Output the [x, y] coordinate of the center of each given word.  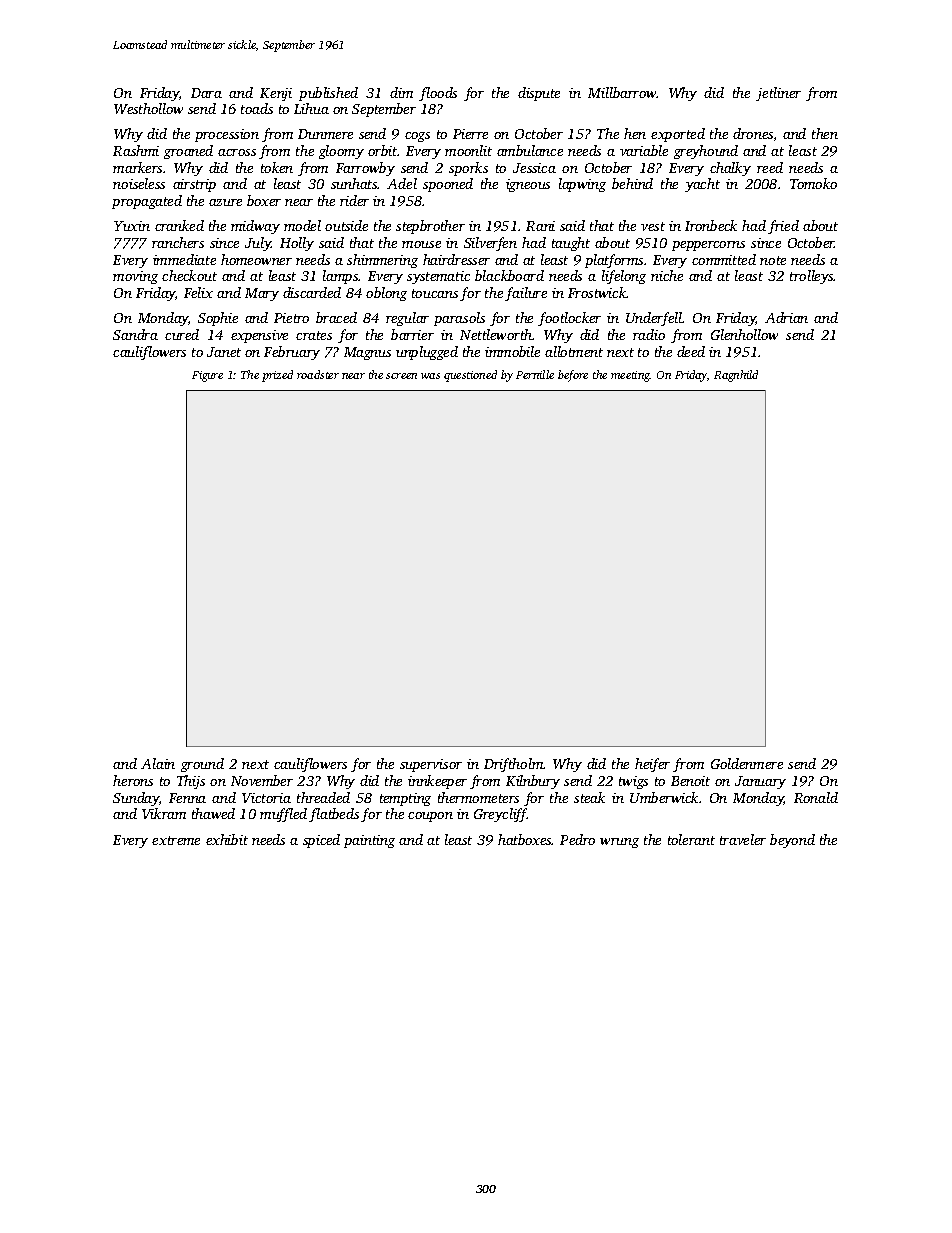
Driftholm [514, 765]
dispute [539, 94]
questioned [470, 376]
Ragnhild [736, 376]
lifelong [624, 277]
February [292, 353]
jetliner [778, 94]
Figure [207, 376]
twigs [633, 782]
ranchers [178, 242]
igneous [528, 185]
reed [770, 167]
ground [202, 765]
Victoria [266, 798]
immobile [512, 351]
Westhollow [148, 108]
